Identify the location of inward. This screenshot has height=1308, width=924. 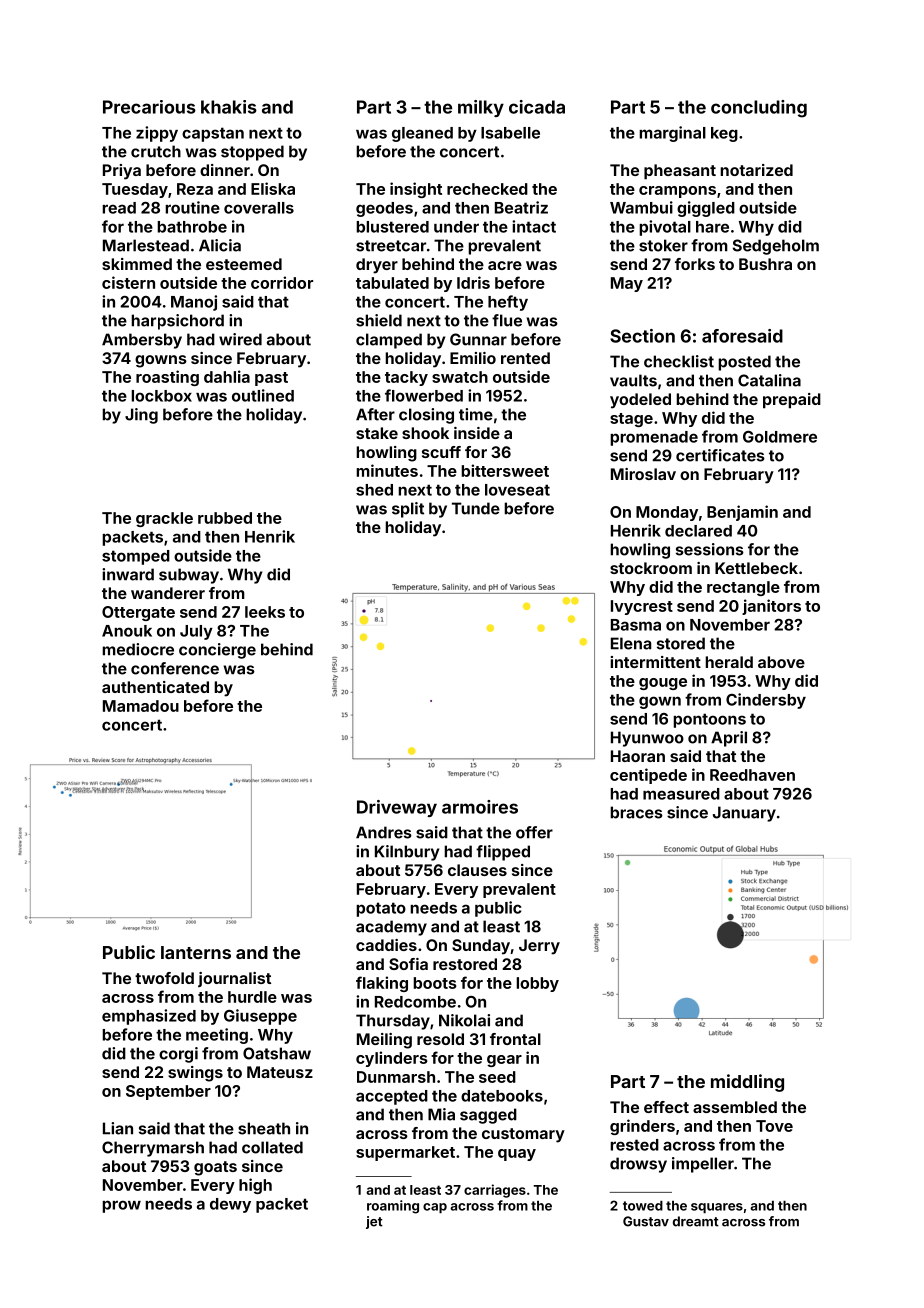
(128, 574).
